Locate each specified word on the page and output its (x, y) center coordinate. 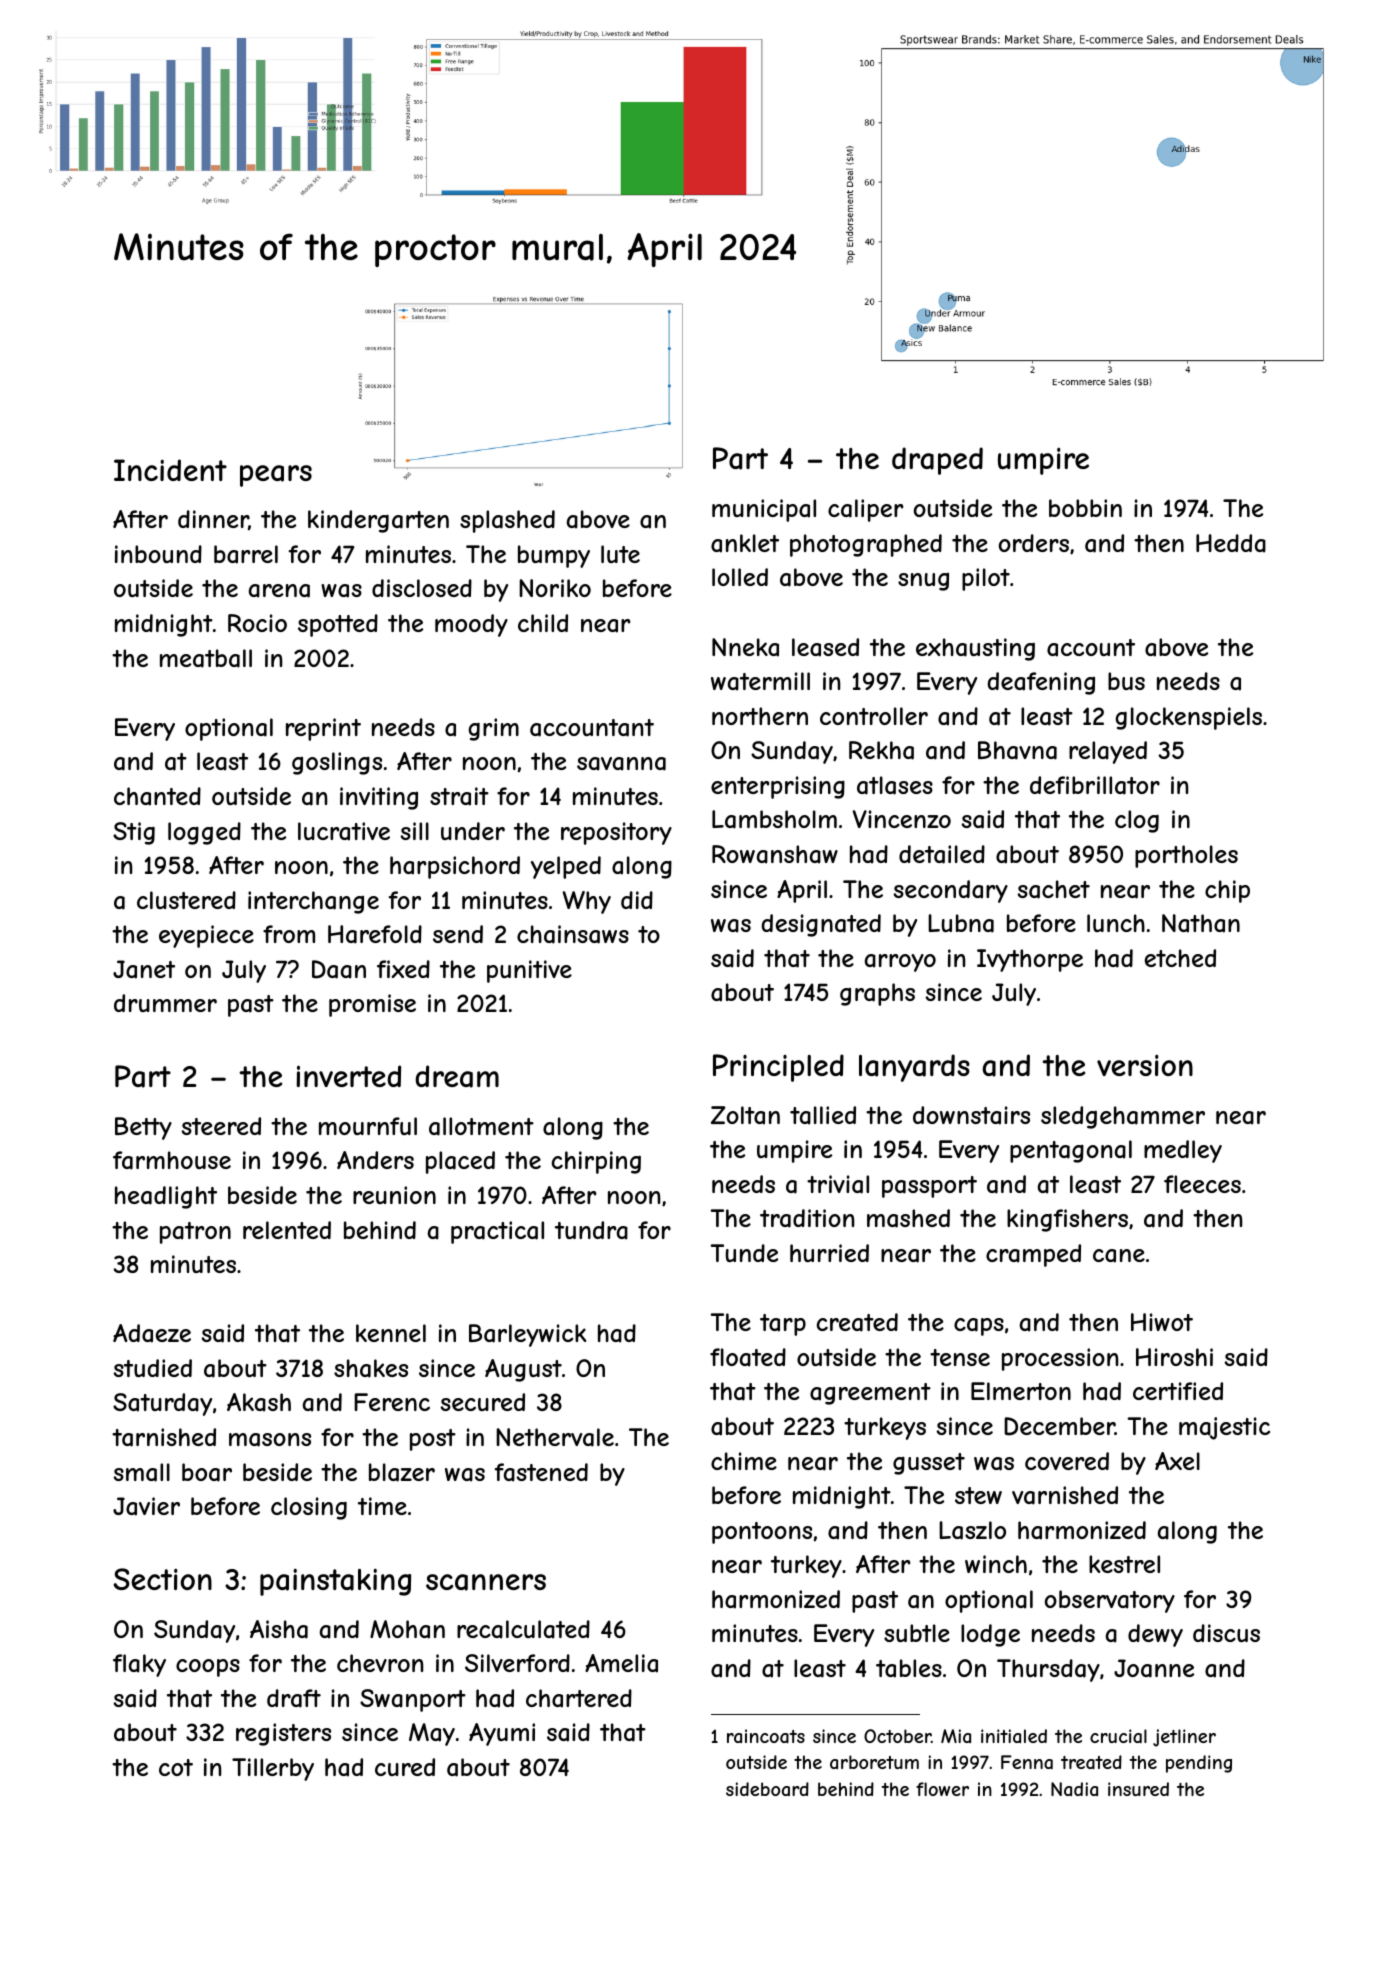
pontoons (762, 1533)
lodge (990, 1635)
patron (195, 1233)
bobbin (1085, 508)
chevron (380, 1663)
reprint (323, 729)
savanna (621, 764)
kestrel (1124, 1564)
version (1145, 1065)
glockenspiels (1189, 718)
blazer (402, 1472)
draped (937, 461)
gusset (929, 1464)
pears (276, 476)
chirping (596, 1162)
